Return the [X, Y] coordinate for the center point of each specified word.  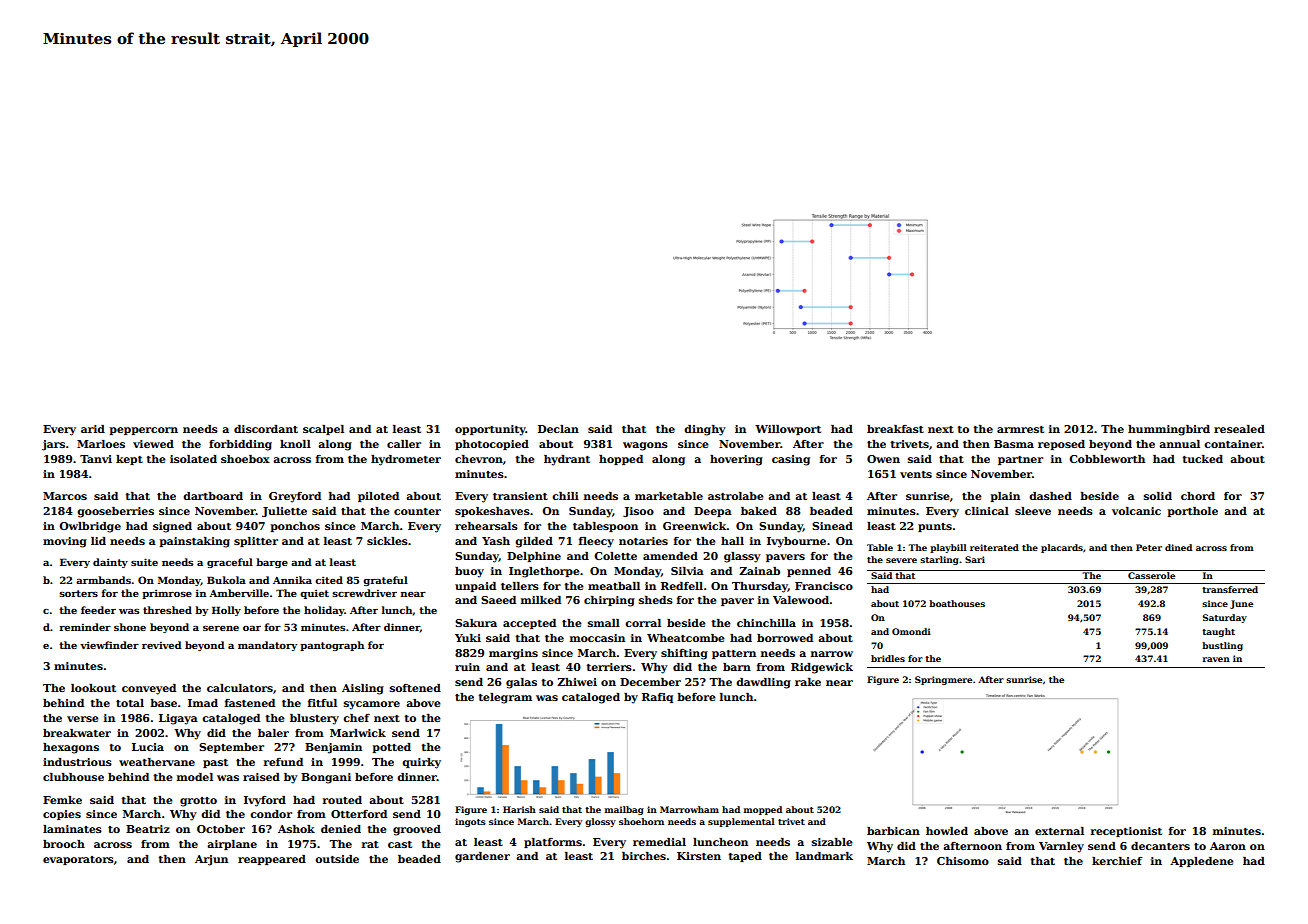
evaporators [78, 860]
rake [808, 682]
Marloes [101, 444]
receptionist [1126, 832]
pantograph [332, 646]
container [1233, 444]
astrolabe [736, 496]
